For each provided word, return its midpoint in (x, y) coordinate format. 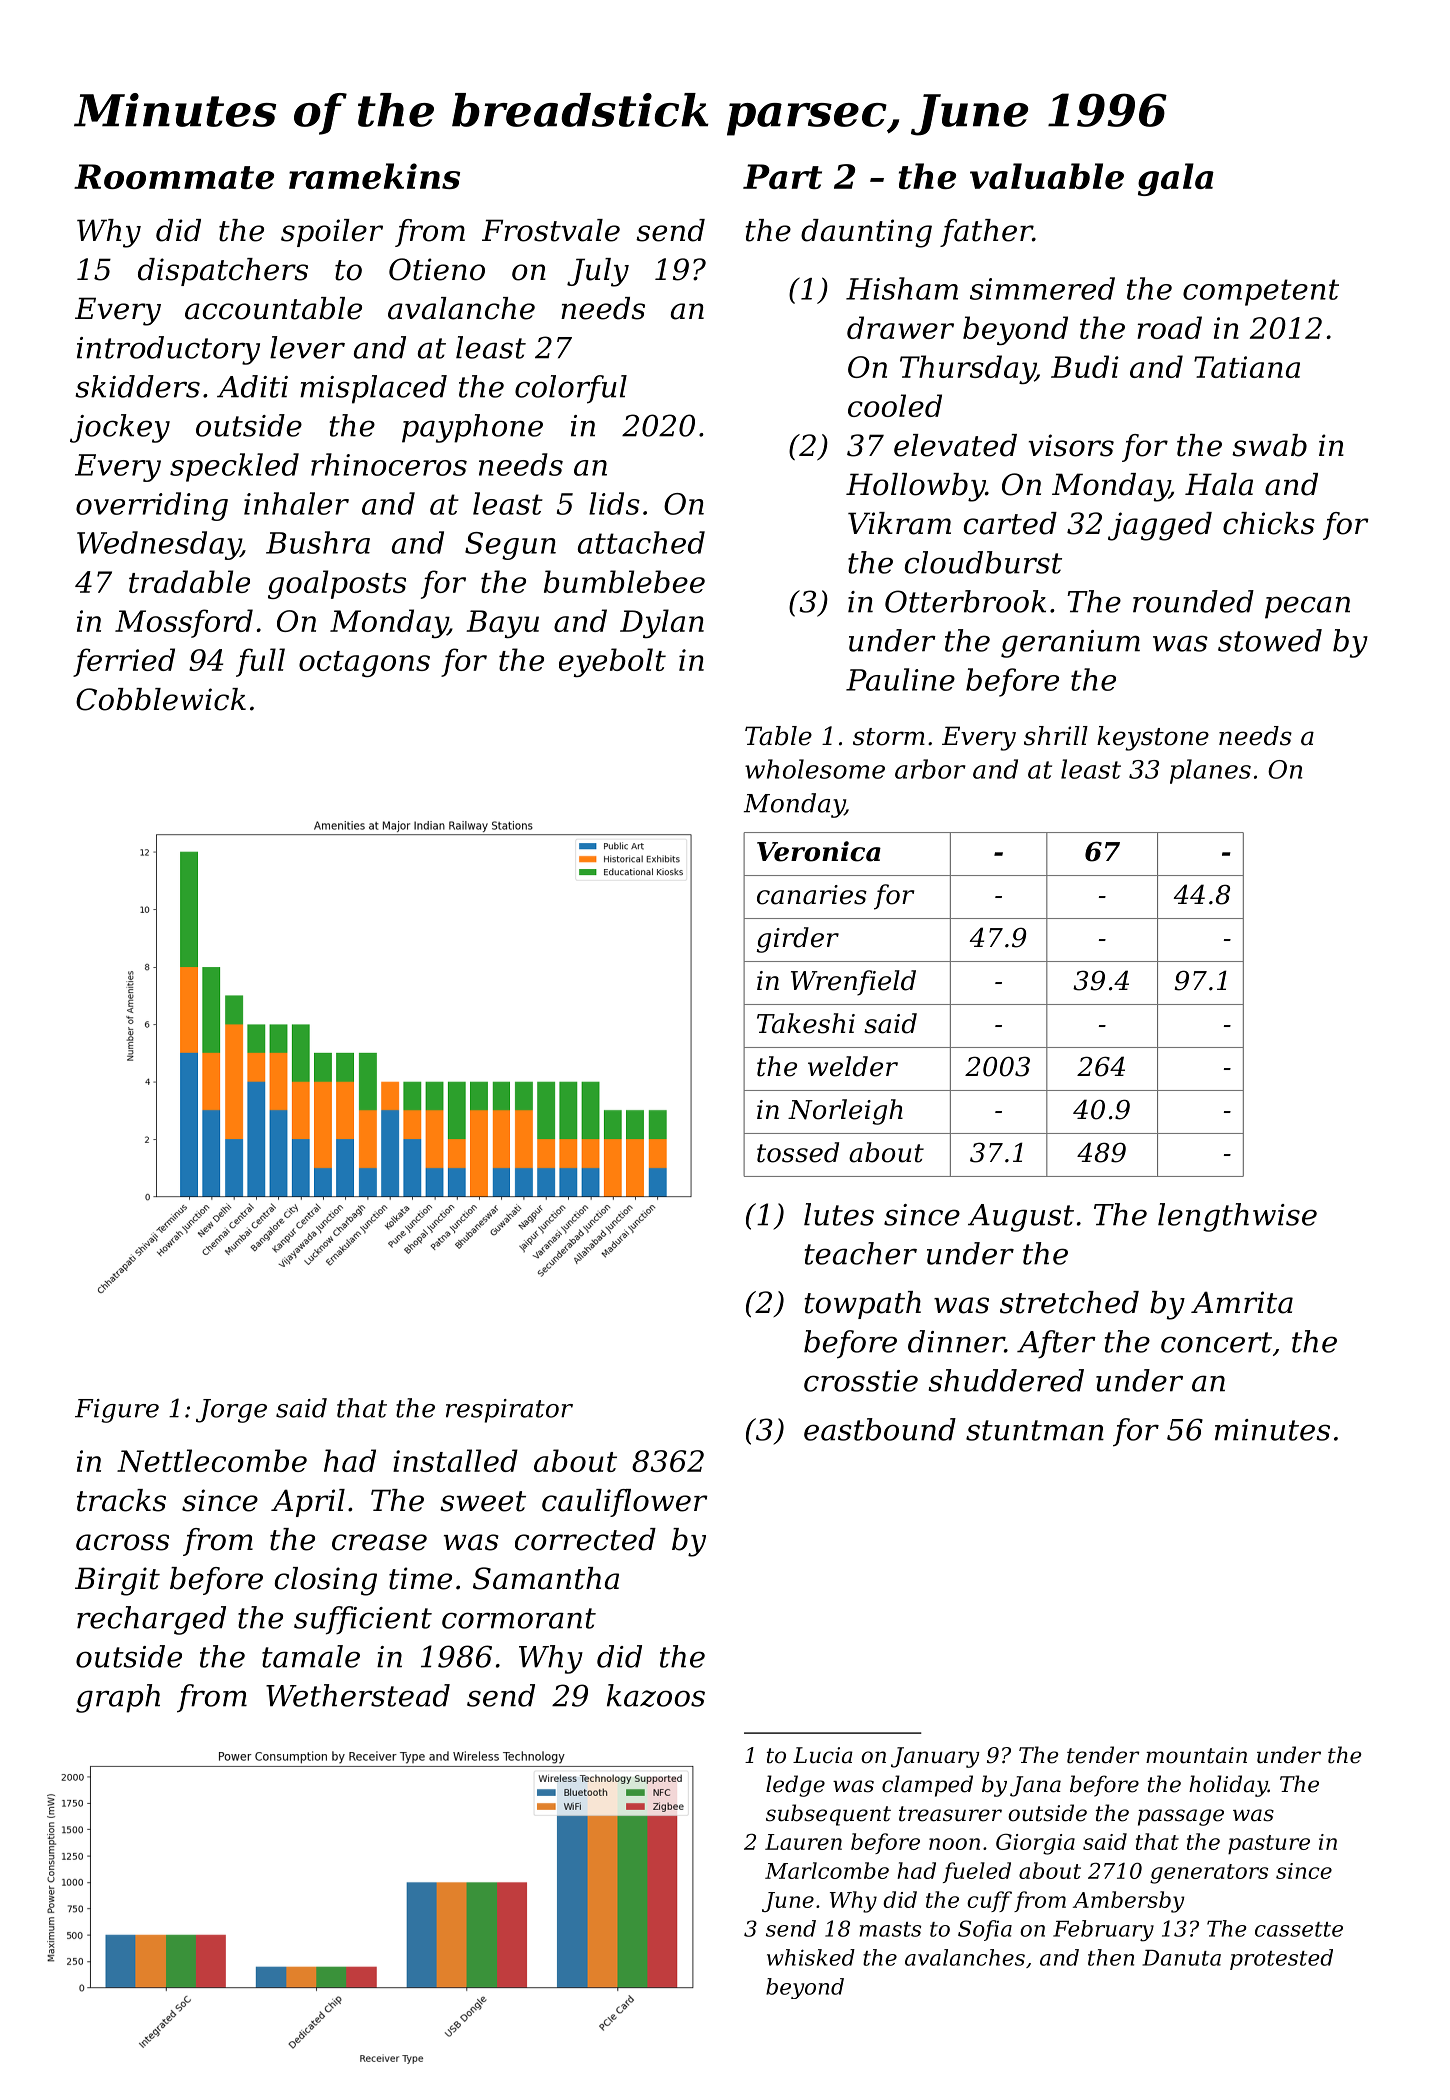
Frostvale (551, 230)
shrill (1056, 736)
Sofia (985, 1930)
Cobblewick (161, 699)
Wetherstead (358, 1695)
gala (1176, 179)
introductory (168, 350)
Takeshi (806, 1023)
